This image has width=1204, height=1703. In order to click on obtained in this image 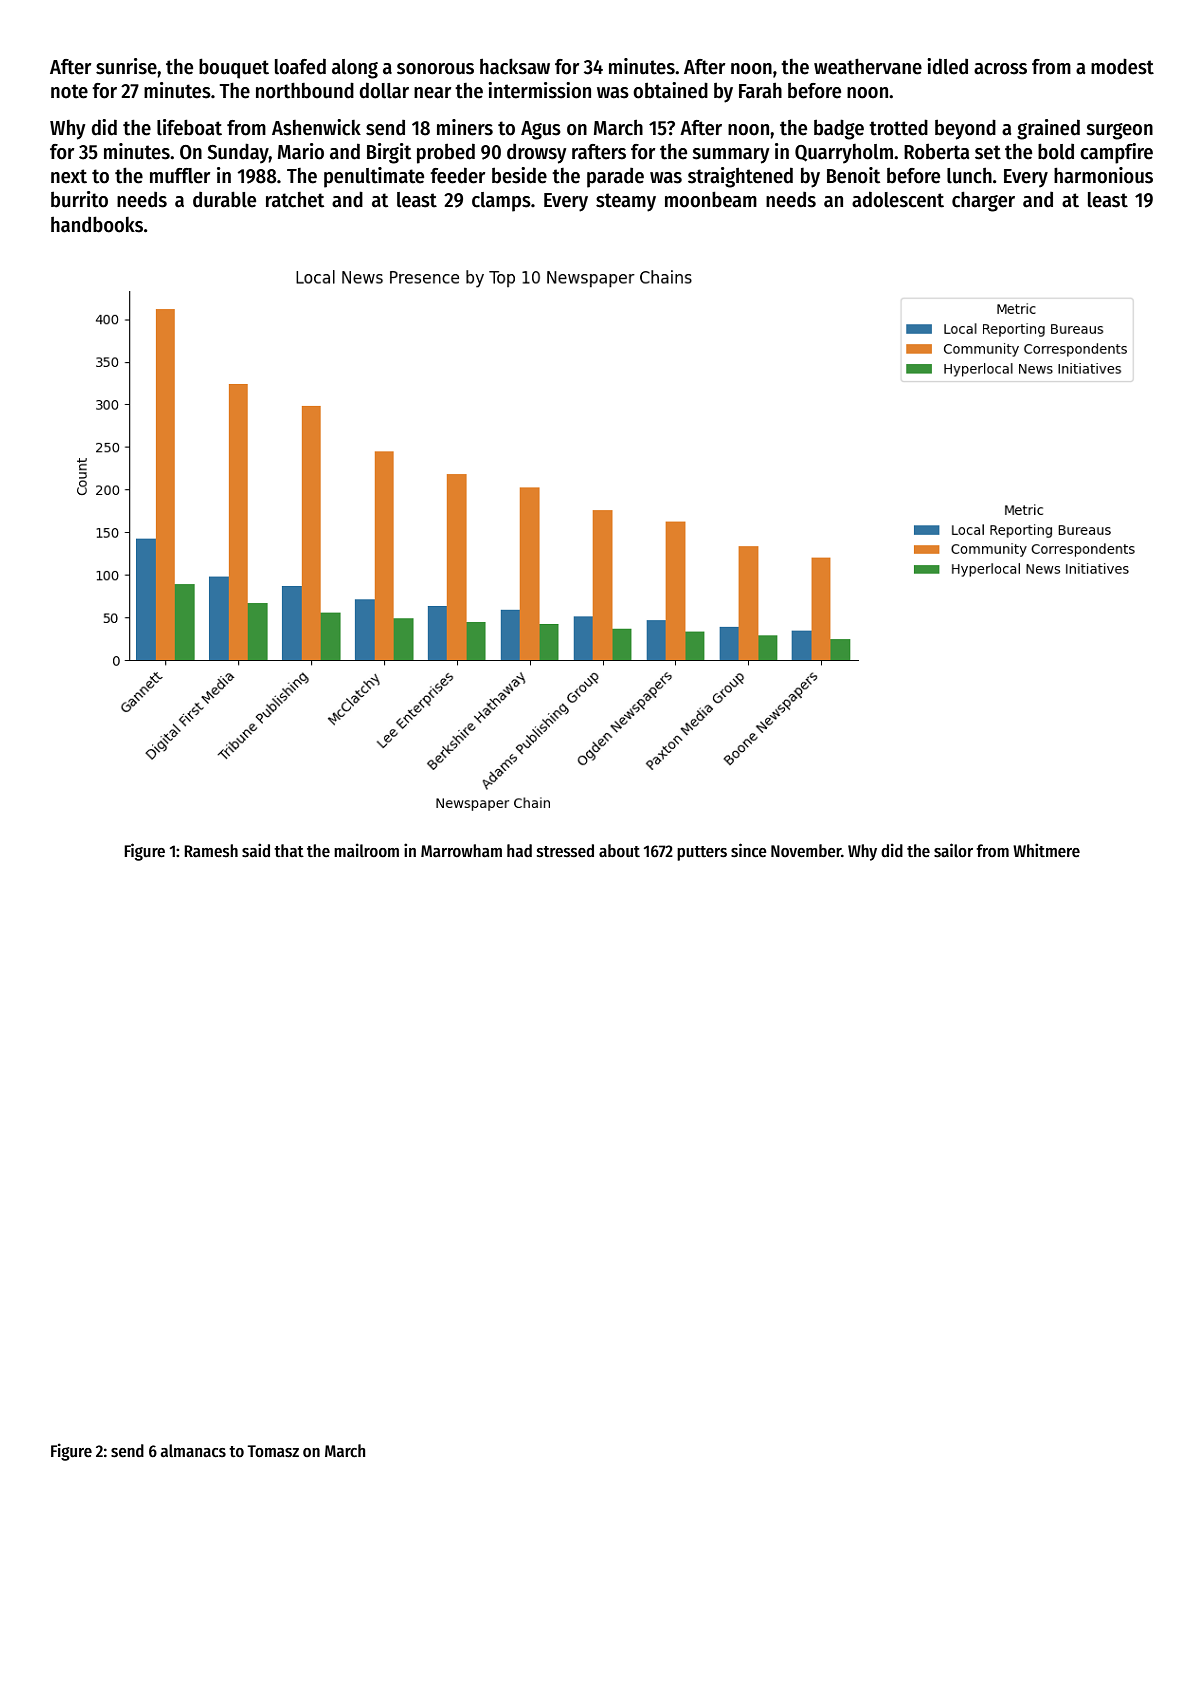, I will do `click(670, 90)`.
